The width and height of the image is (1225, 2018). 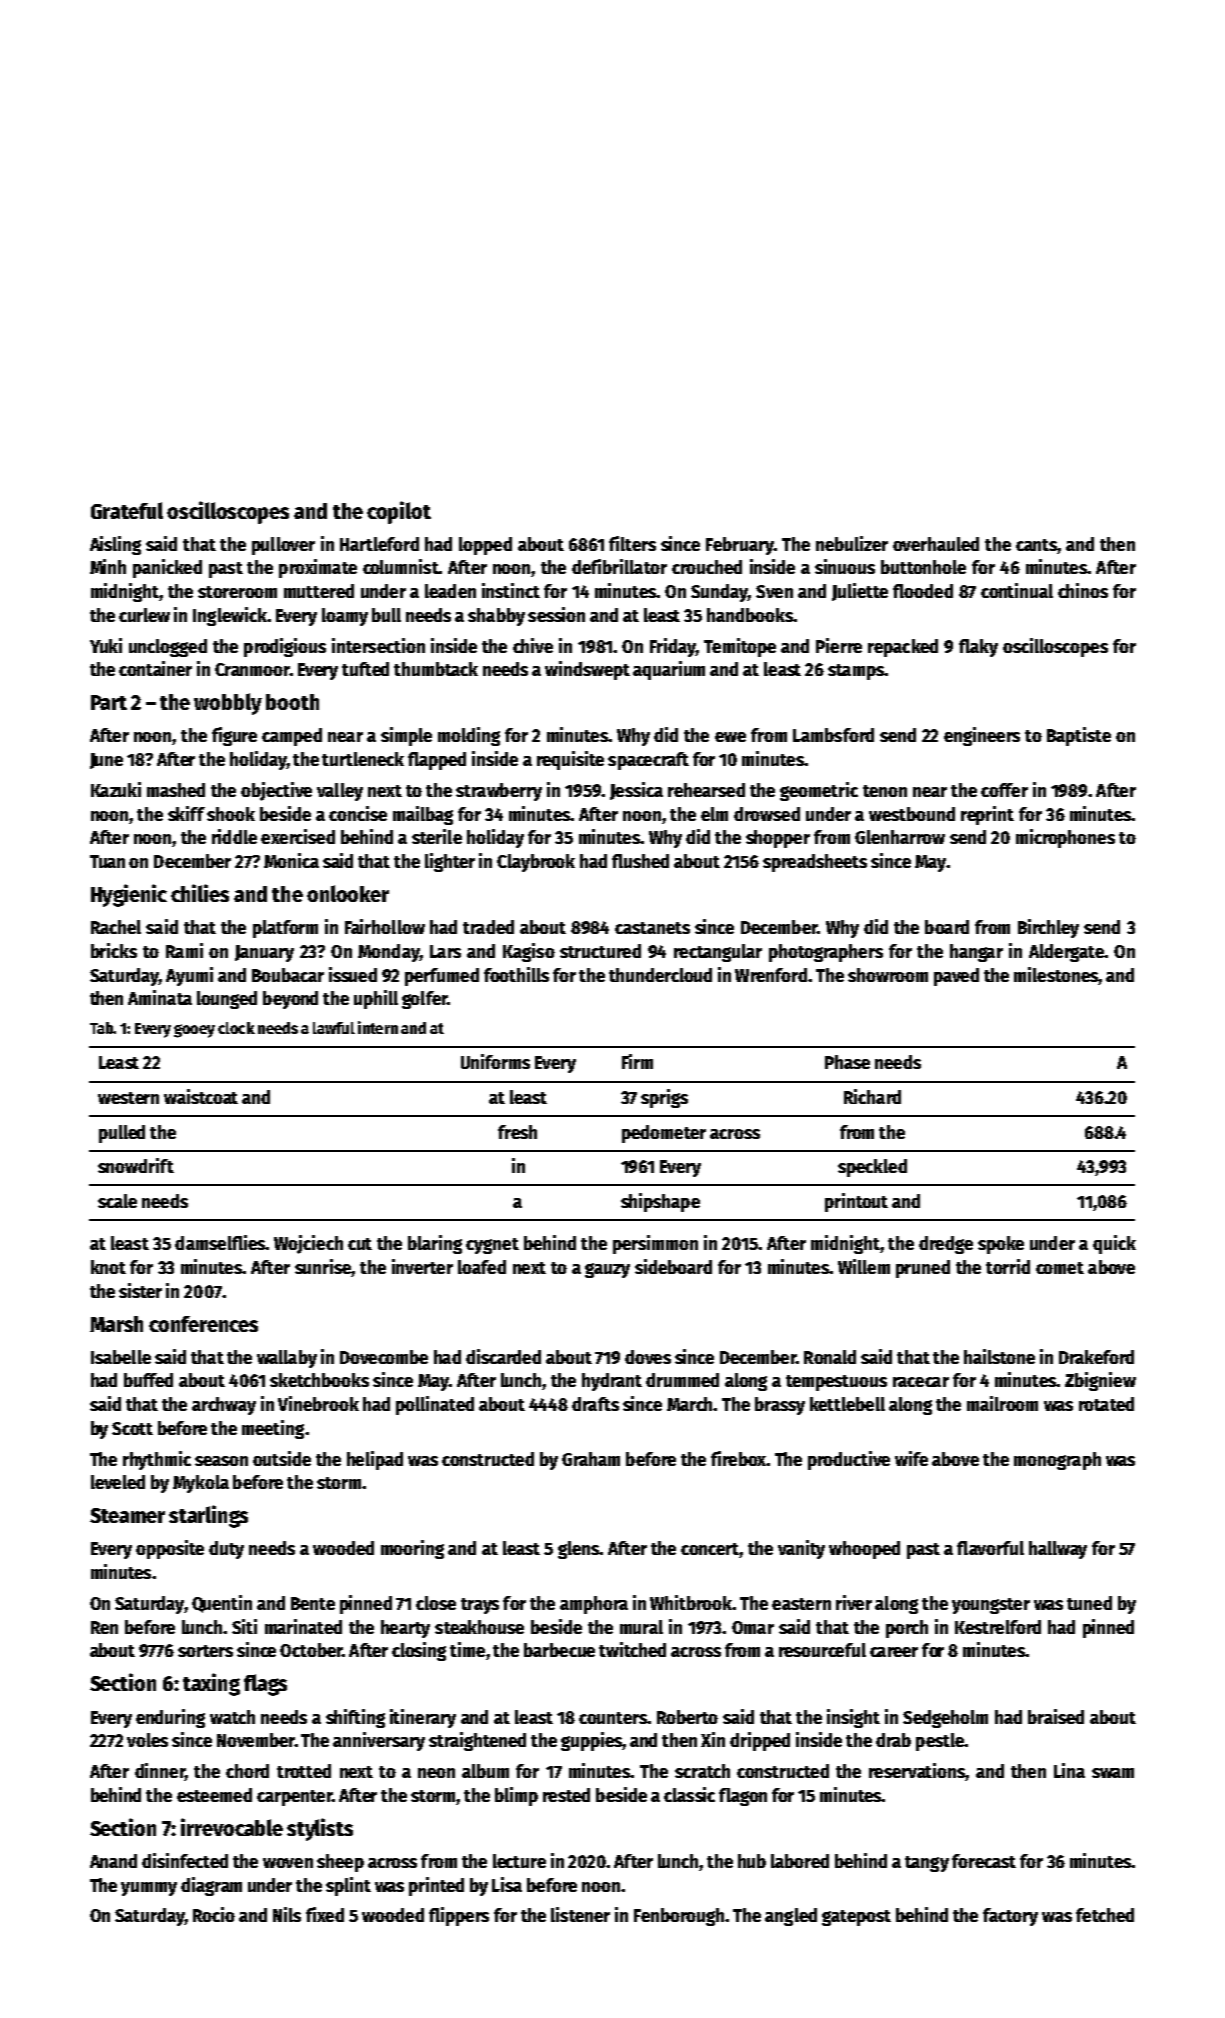 I want to click on guppies, so click(x=592, y=1741).
